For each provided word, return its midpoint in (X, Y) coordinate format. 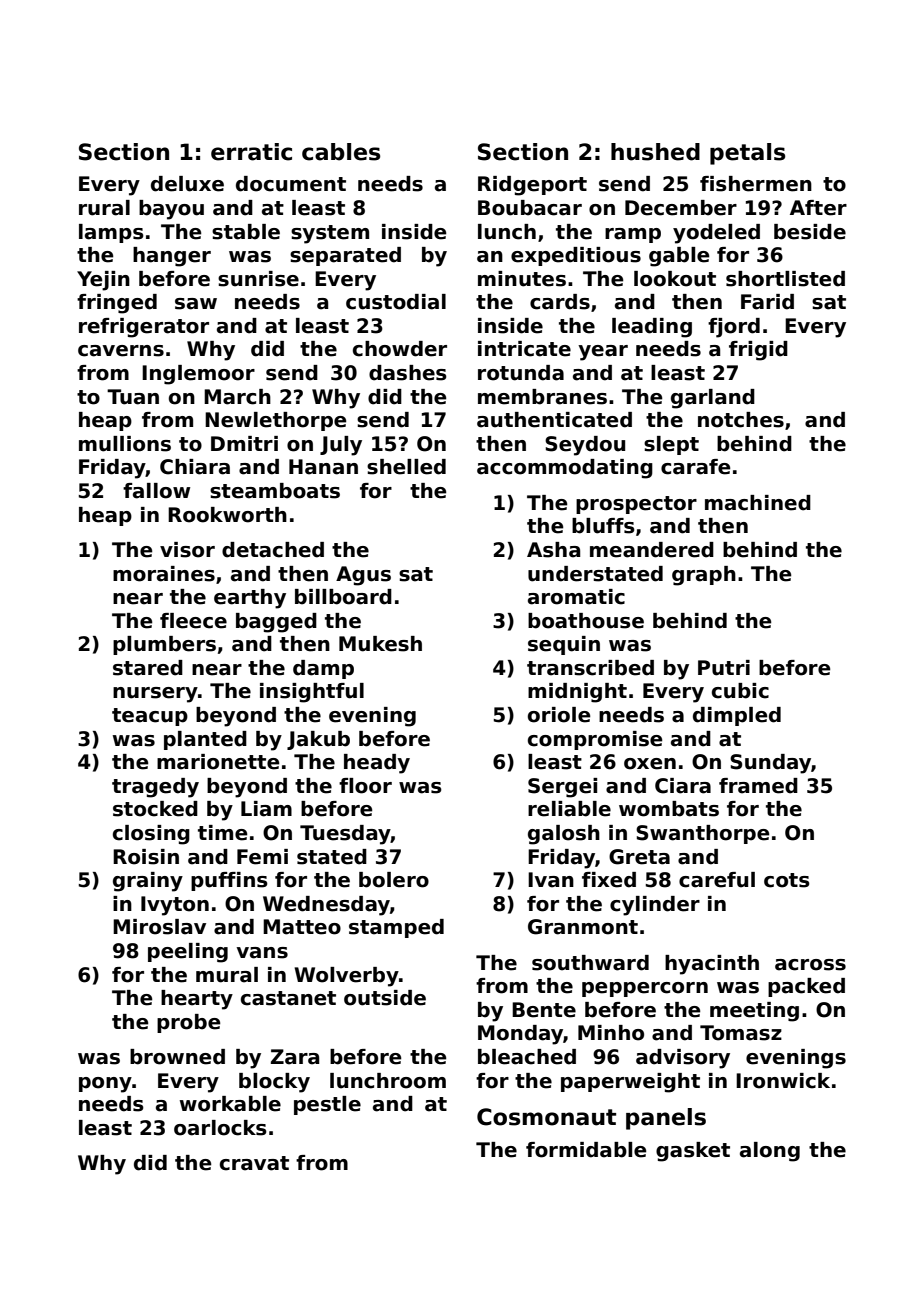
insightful (312, 693)
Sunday (770, 764)
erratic (251, 152)
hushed (655, 152)
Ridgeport (532, 186)
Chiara (195, 467)
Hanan (323, 467)
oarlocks (220, 1128)
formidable (586, 1150)
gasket (693, 1152)
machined (758, 503)
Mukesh (380, 644)
